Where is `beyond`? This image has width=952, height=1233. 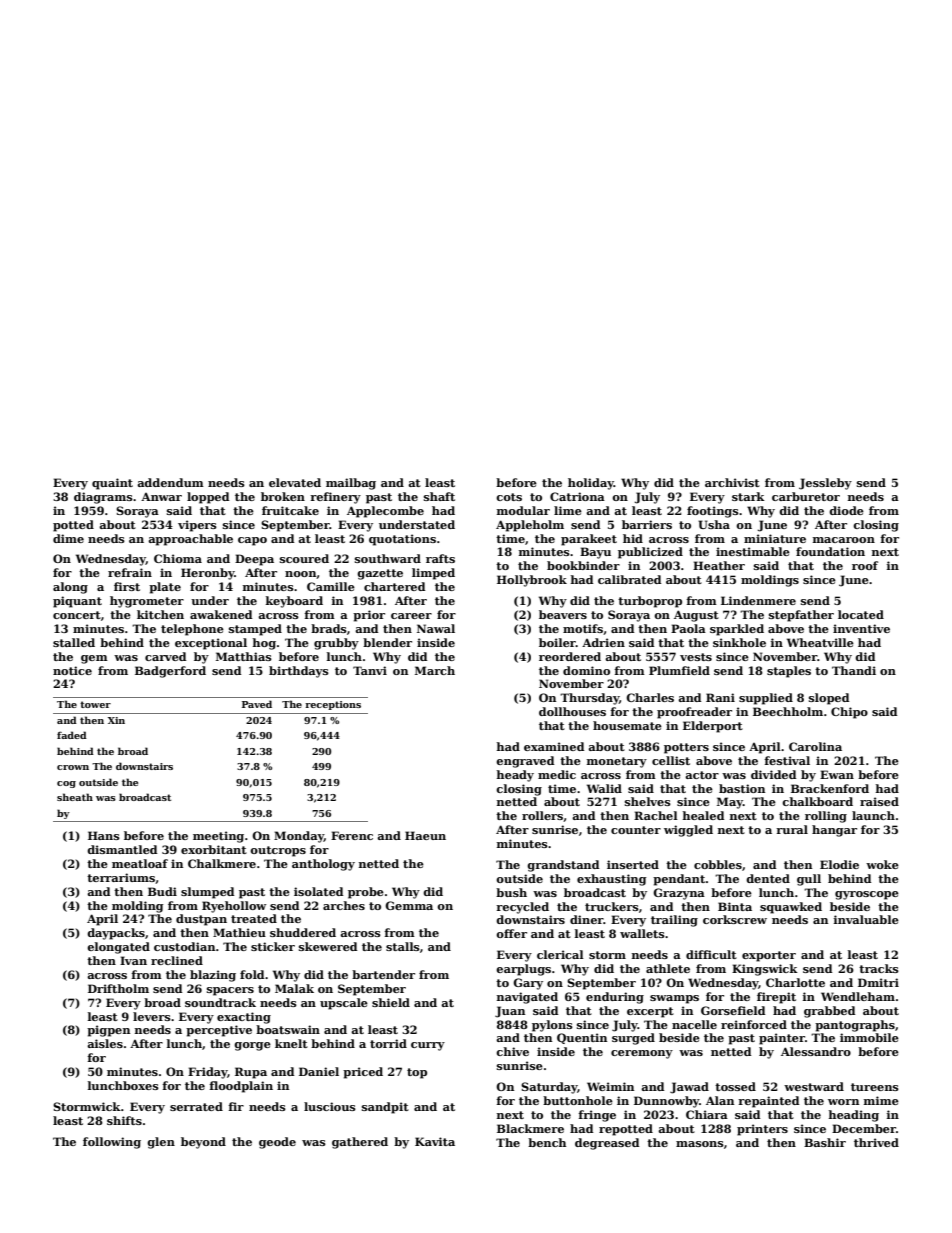 beyond is located at coordinates (203, 1143).
